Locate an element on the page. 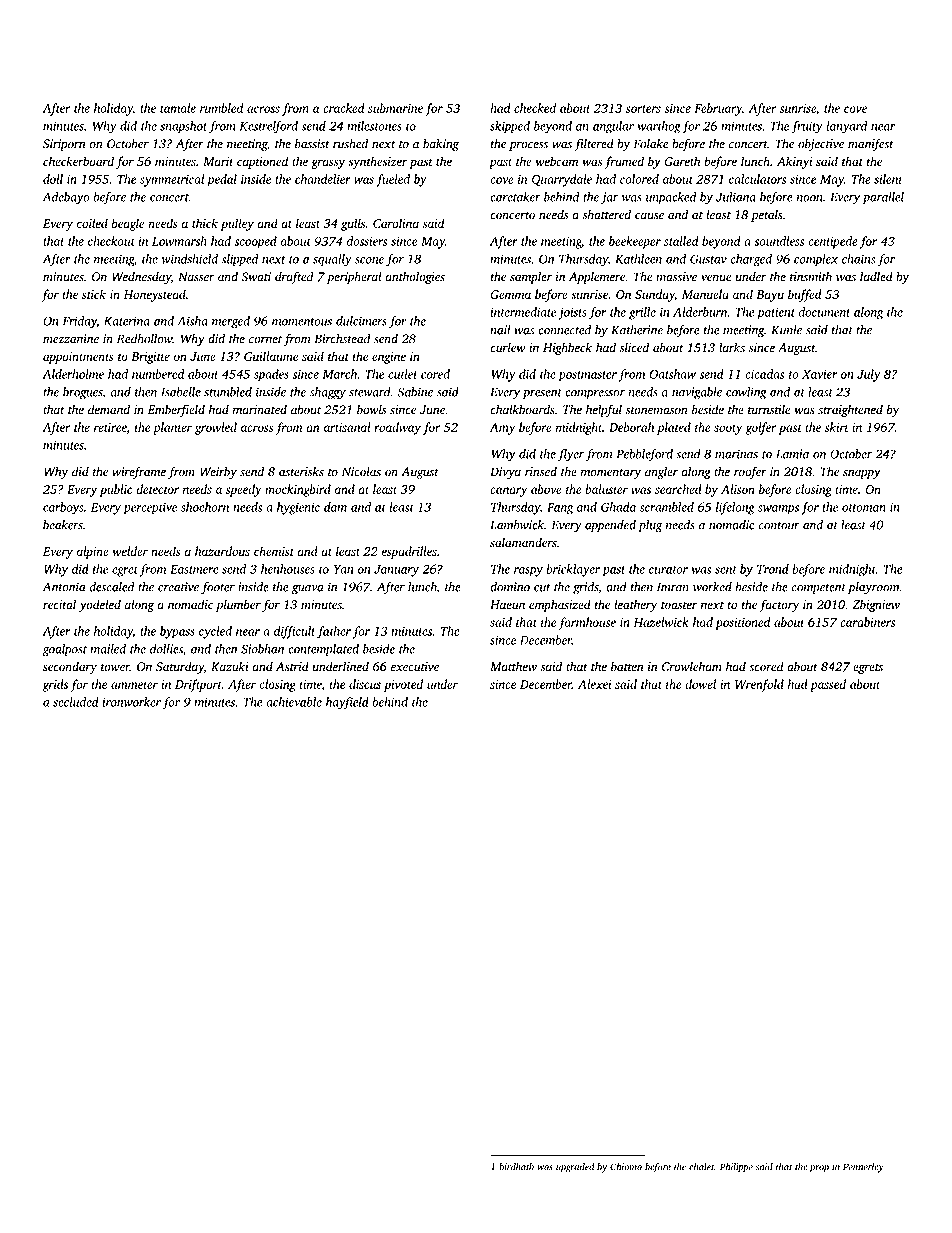 Image resolution: width=952 pixels, height=1233 pixels. upgraded is located at coordinates (575, 1168).
